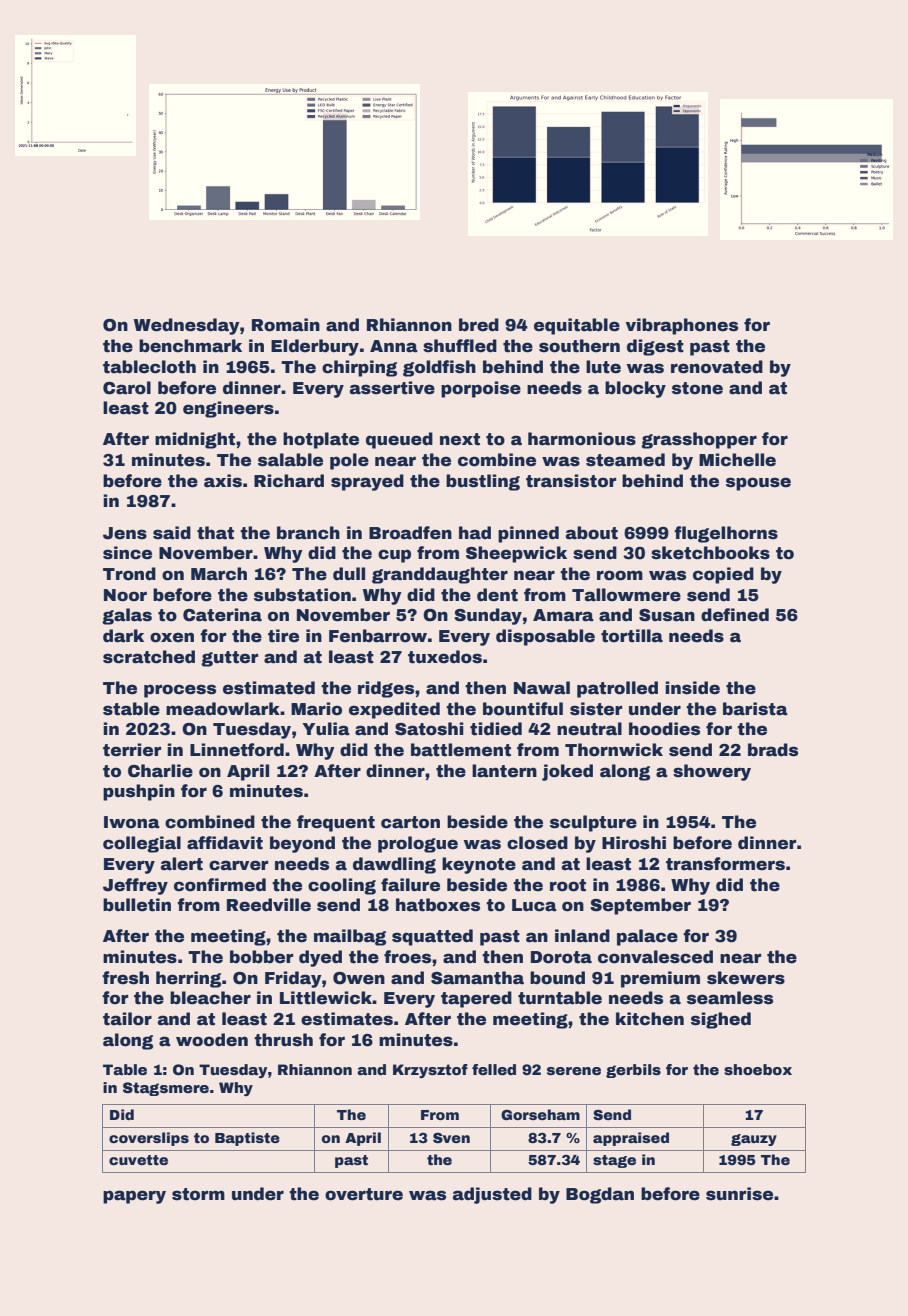 This screenshot has height=1316, width=908. Describe the element at coordinates (460, 439) in the screenshot. I see `next` at that location.
